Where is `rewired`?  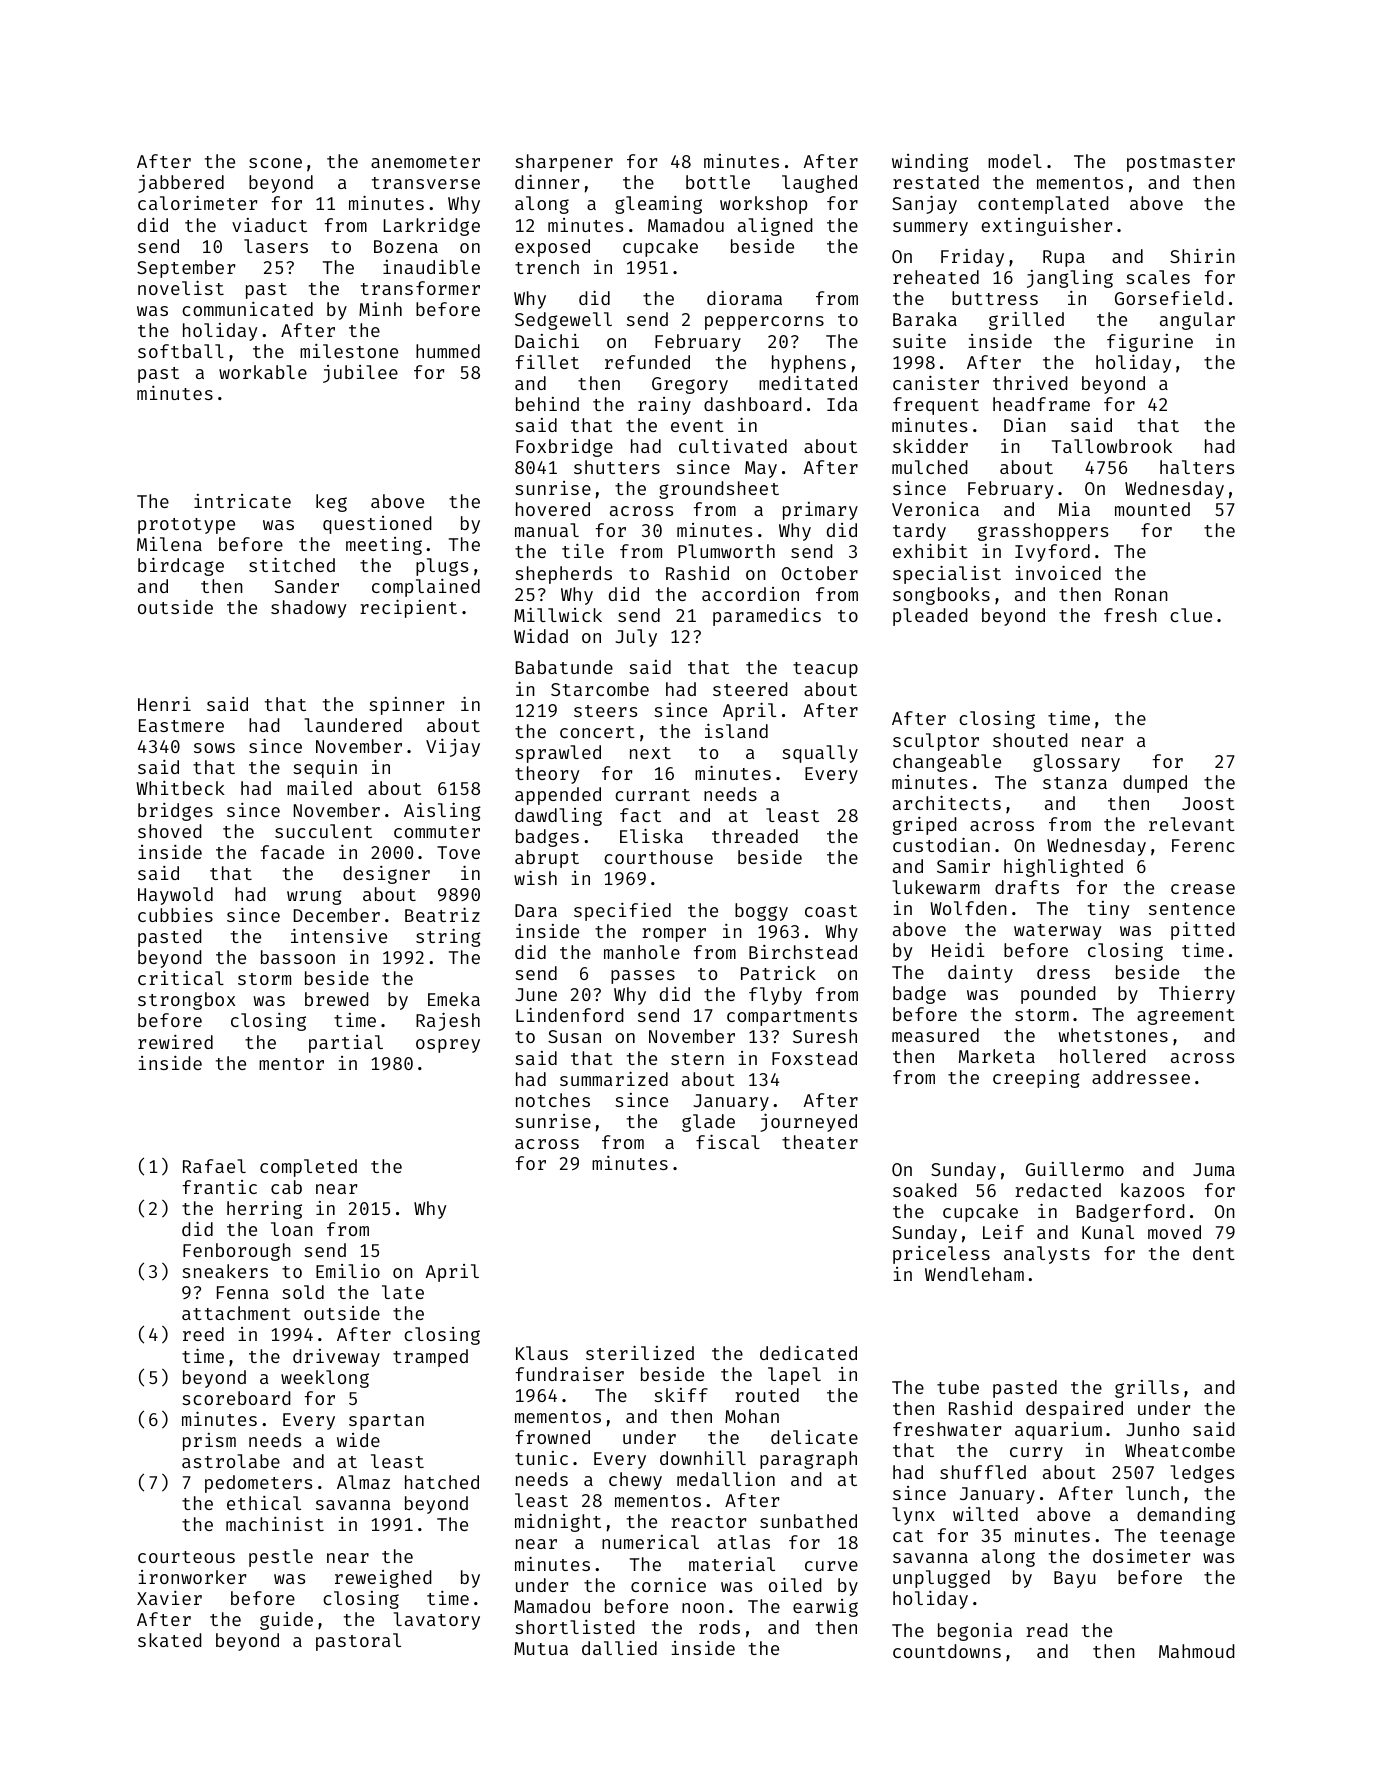
rewired is located at coordinates (175, 1042).
